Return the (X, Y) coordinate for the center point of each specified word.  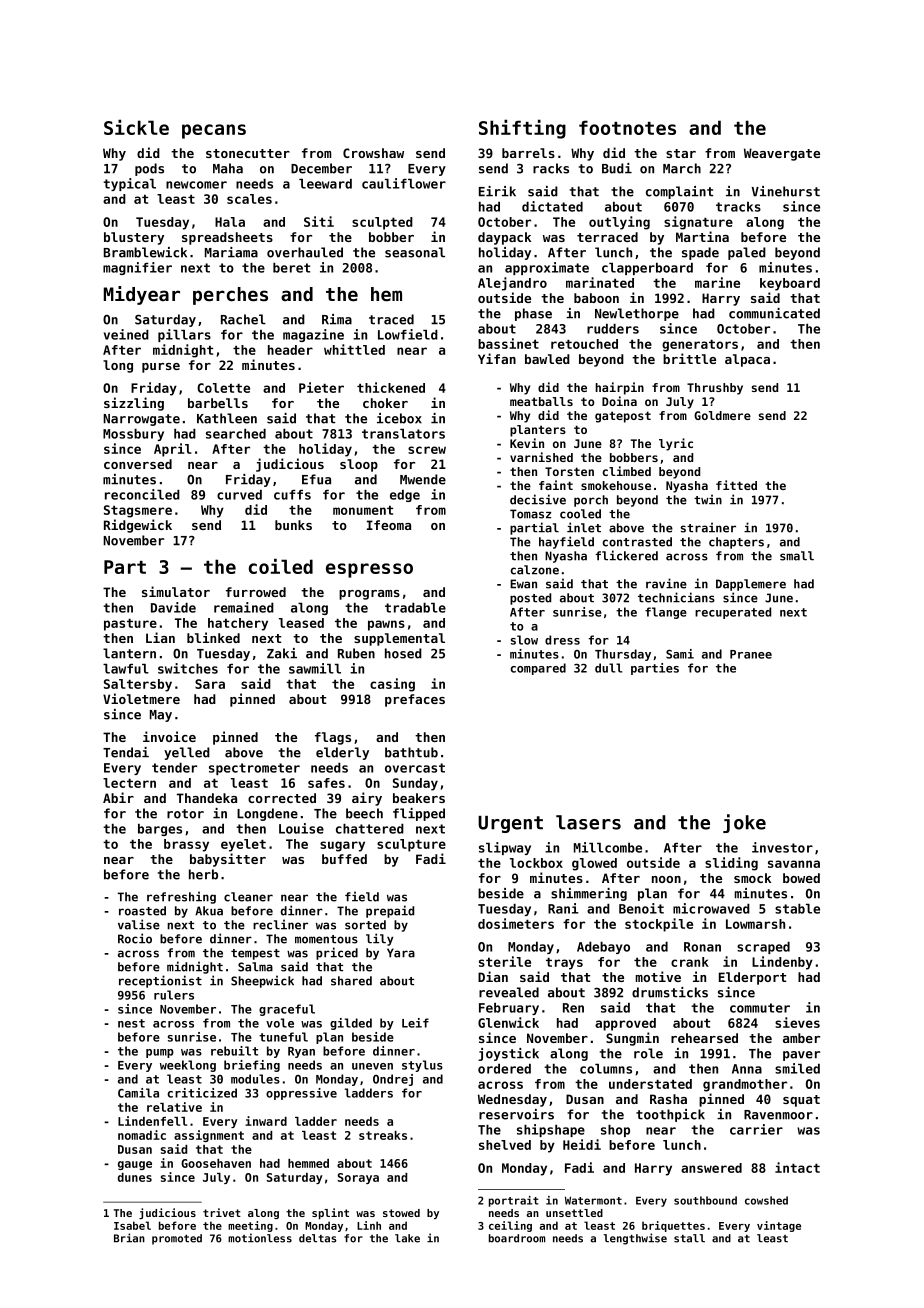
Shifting (522, 129)
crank (690, 962)
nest (131, 1023)
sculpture (411, 845)
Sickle (136, 127)
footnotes (627, 127)
